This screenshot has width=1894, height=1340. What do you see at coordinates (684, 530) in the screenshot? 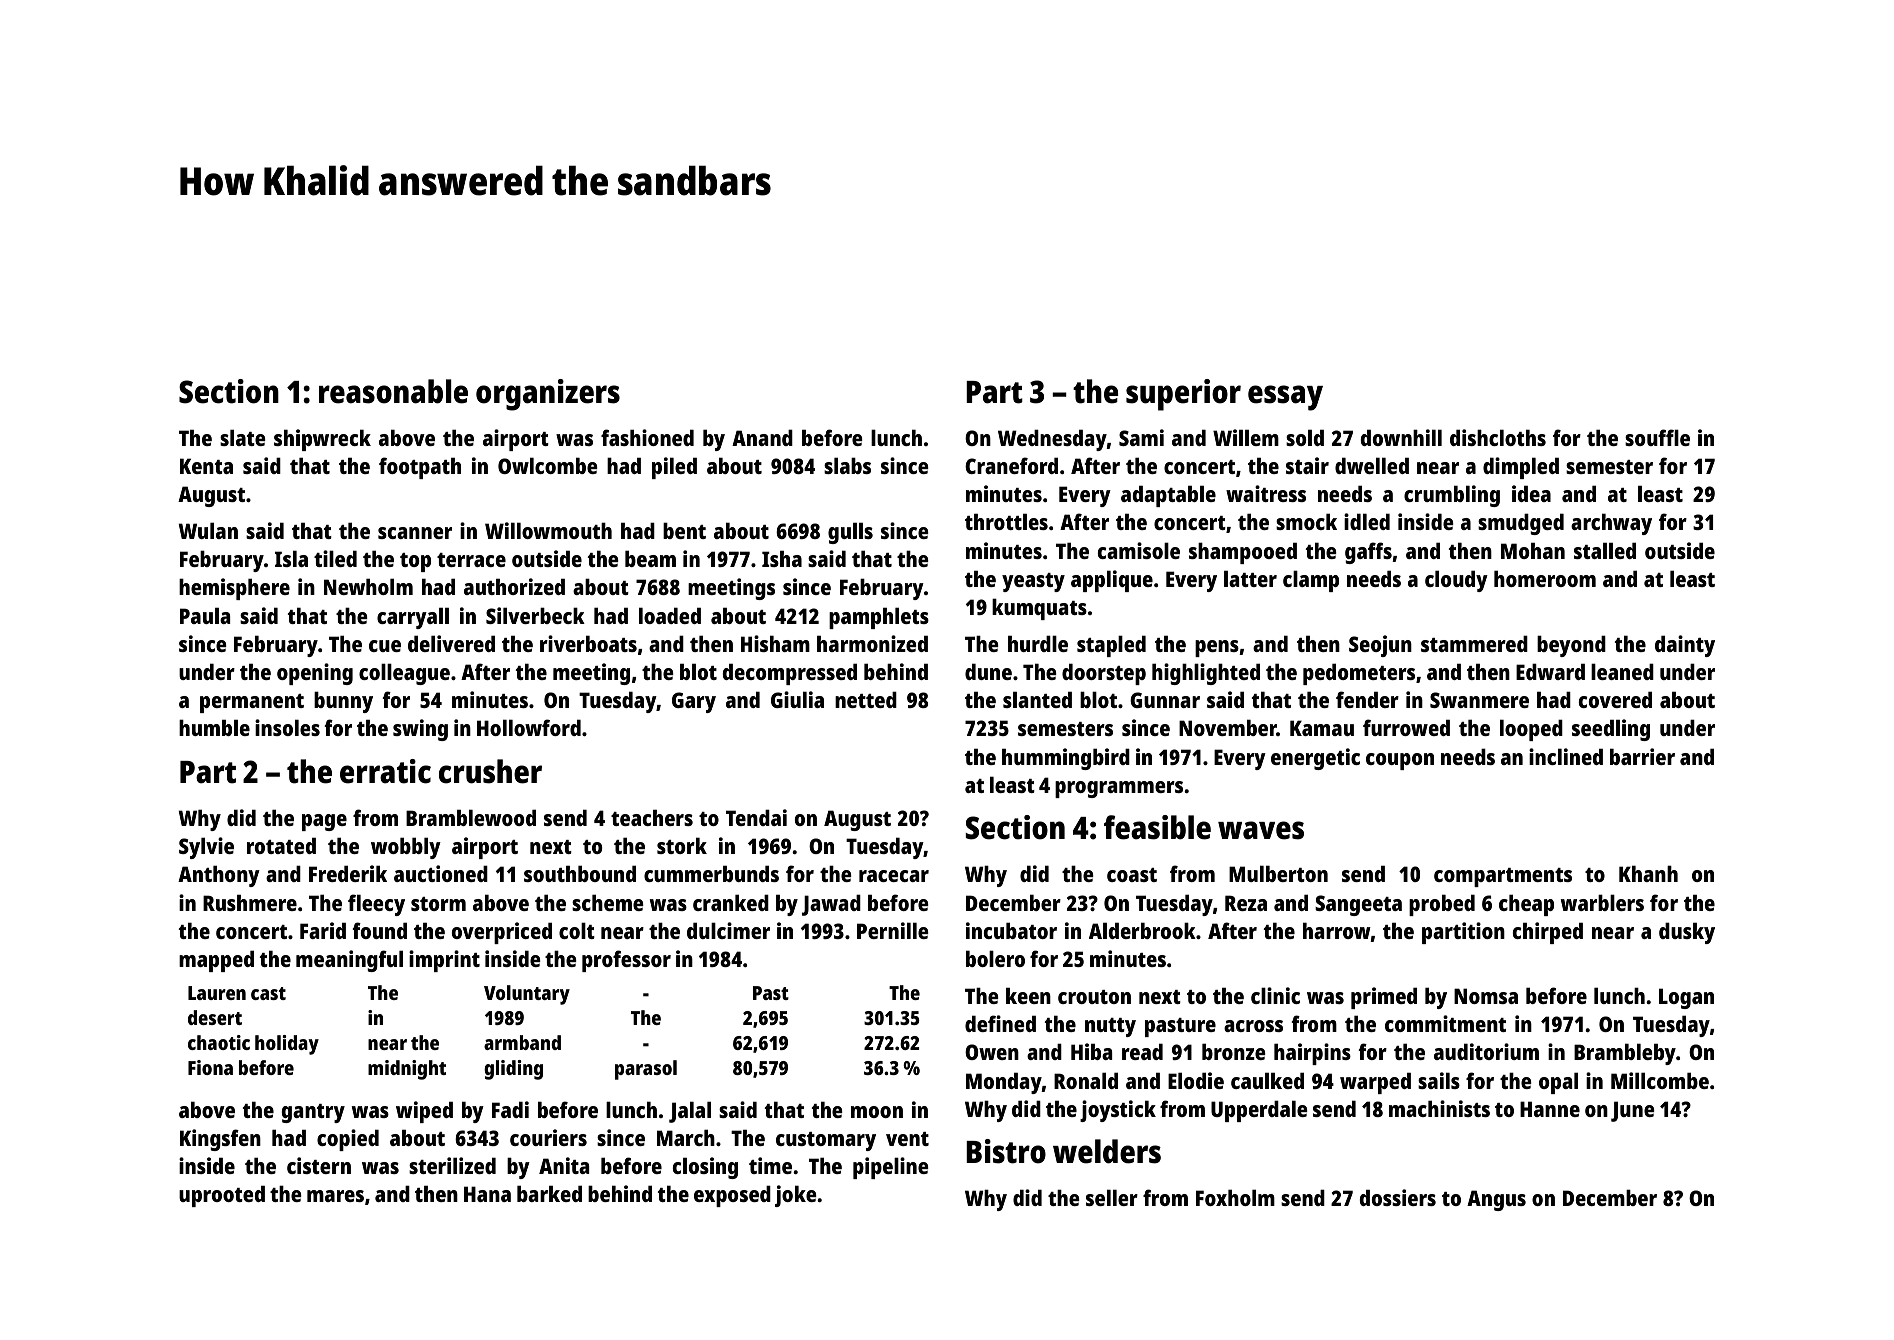
I see `bent` at bounding box center [684, 530].
